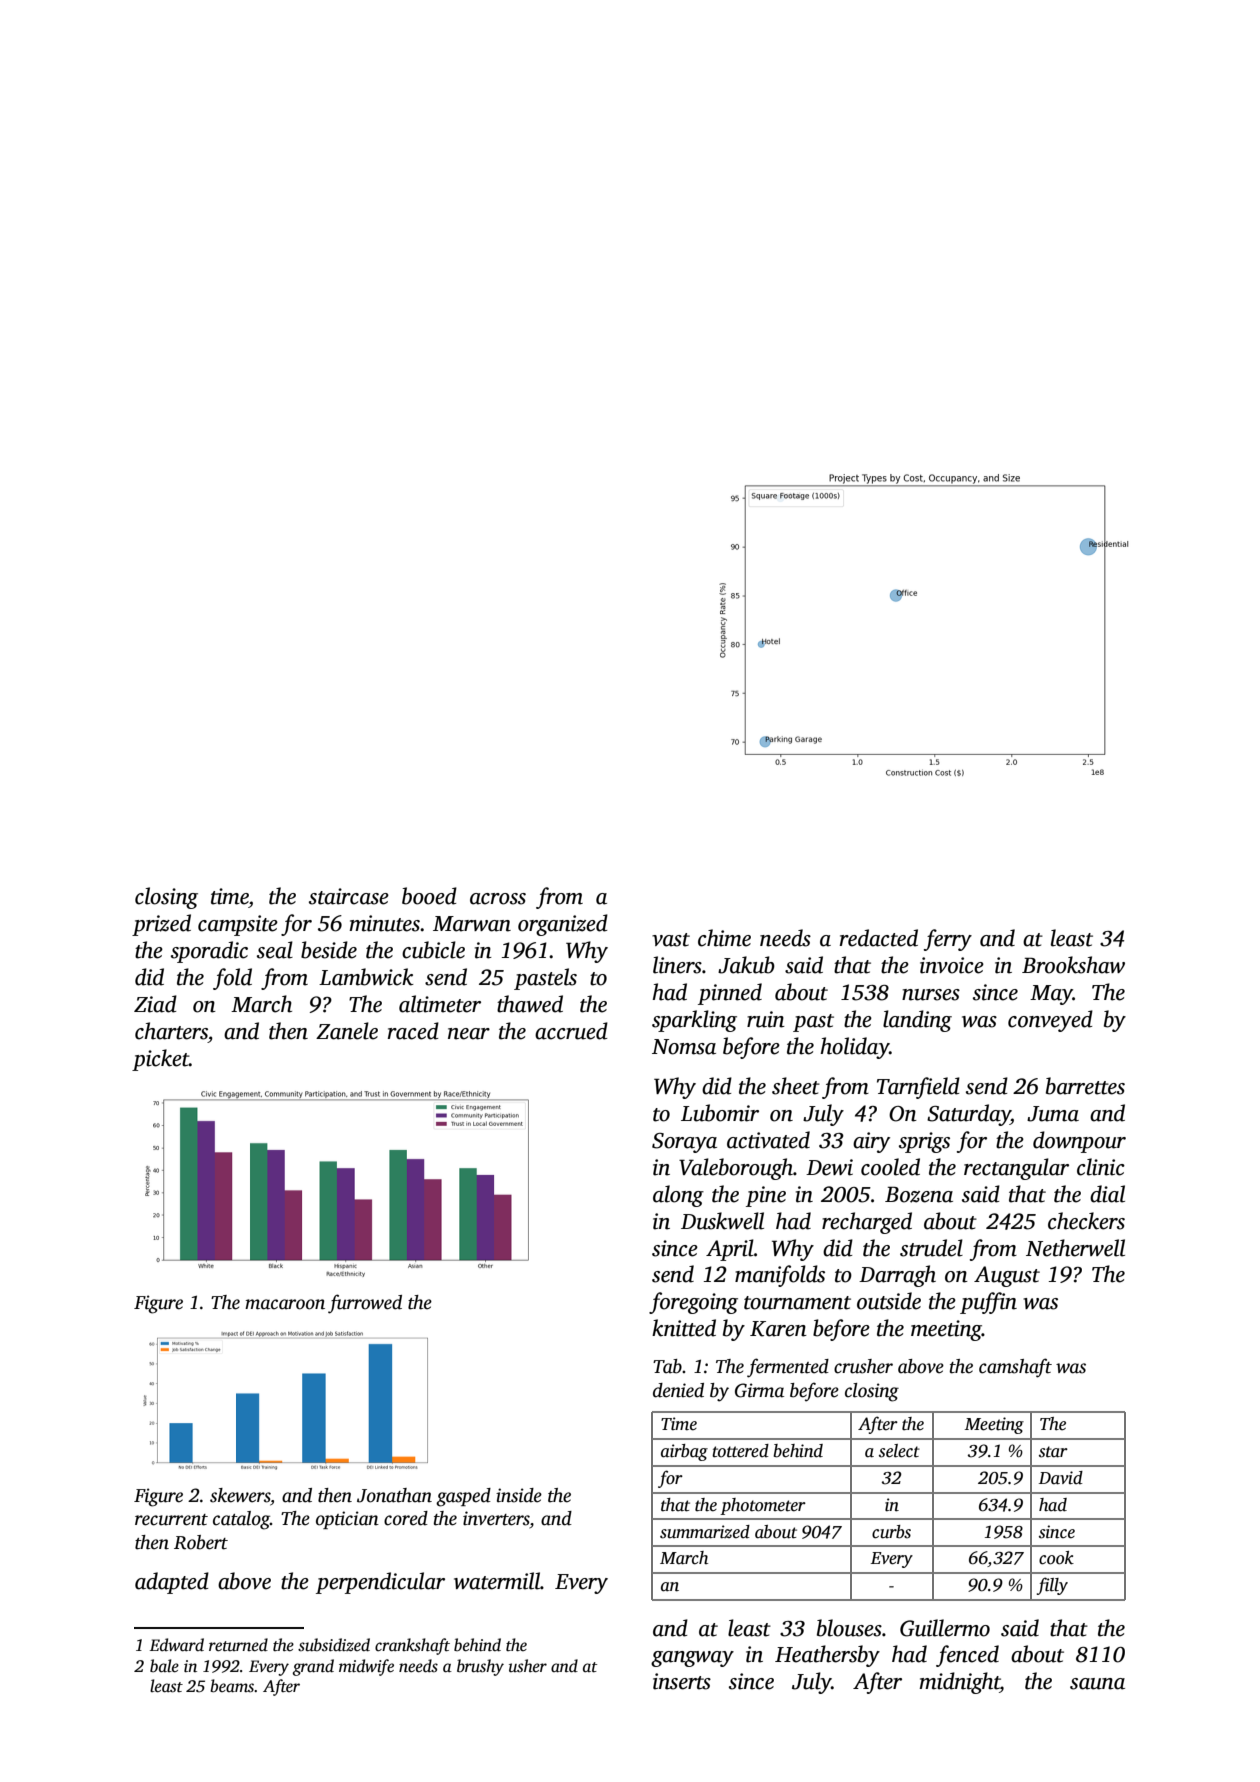 The width and height of the screenshot is (1260, 1782). I want to click on star, so click(1053, 1452).
